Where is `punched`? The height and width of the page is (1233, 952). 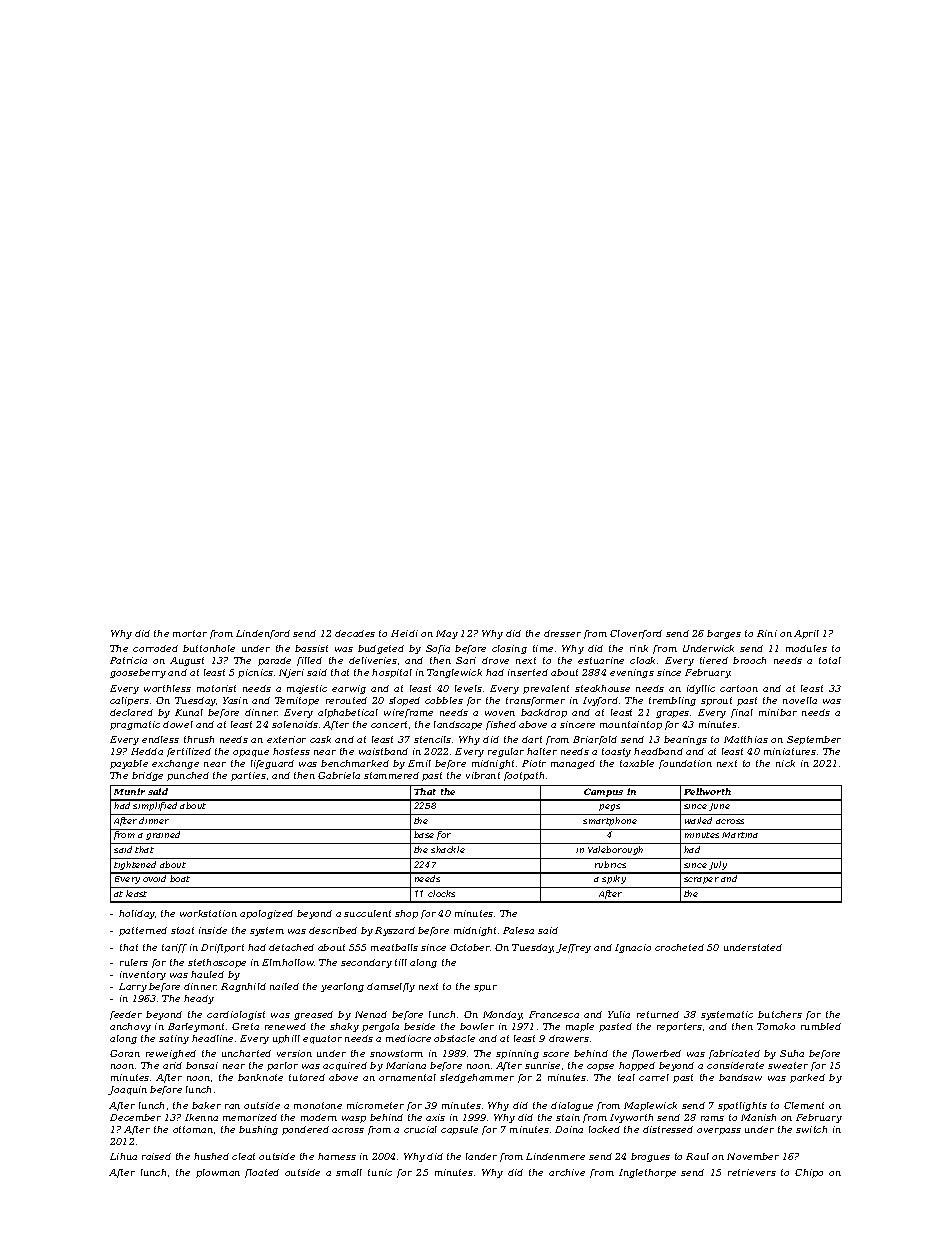 punched is located at coordinates (188, 776).
